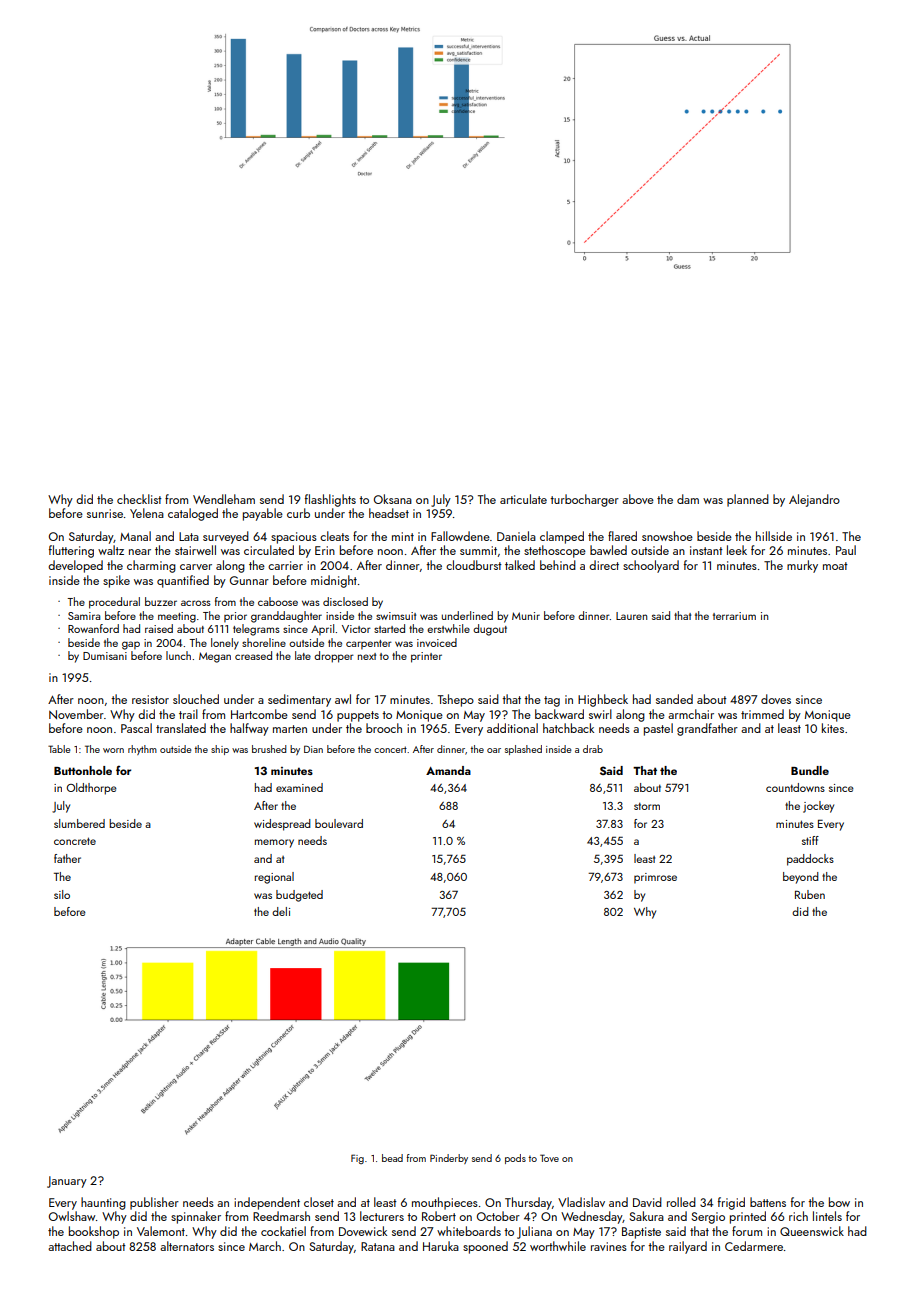  What do you see at coordinates (103, 1203) in the screenshot?
I see `haunting` at bounding box center [103, 1203].
